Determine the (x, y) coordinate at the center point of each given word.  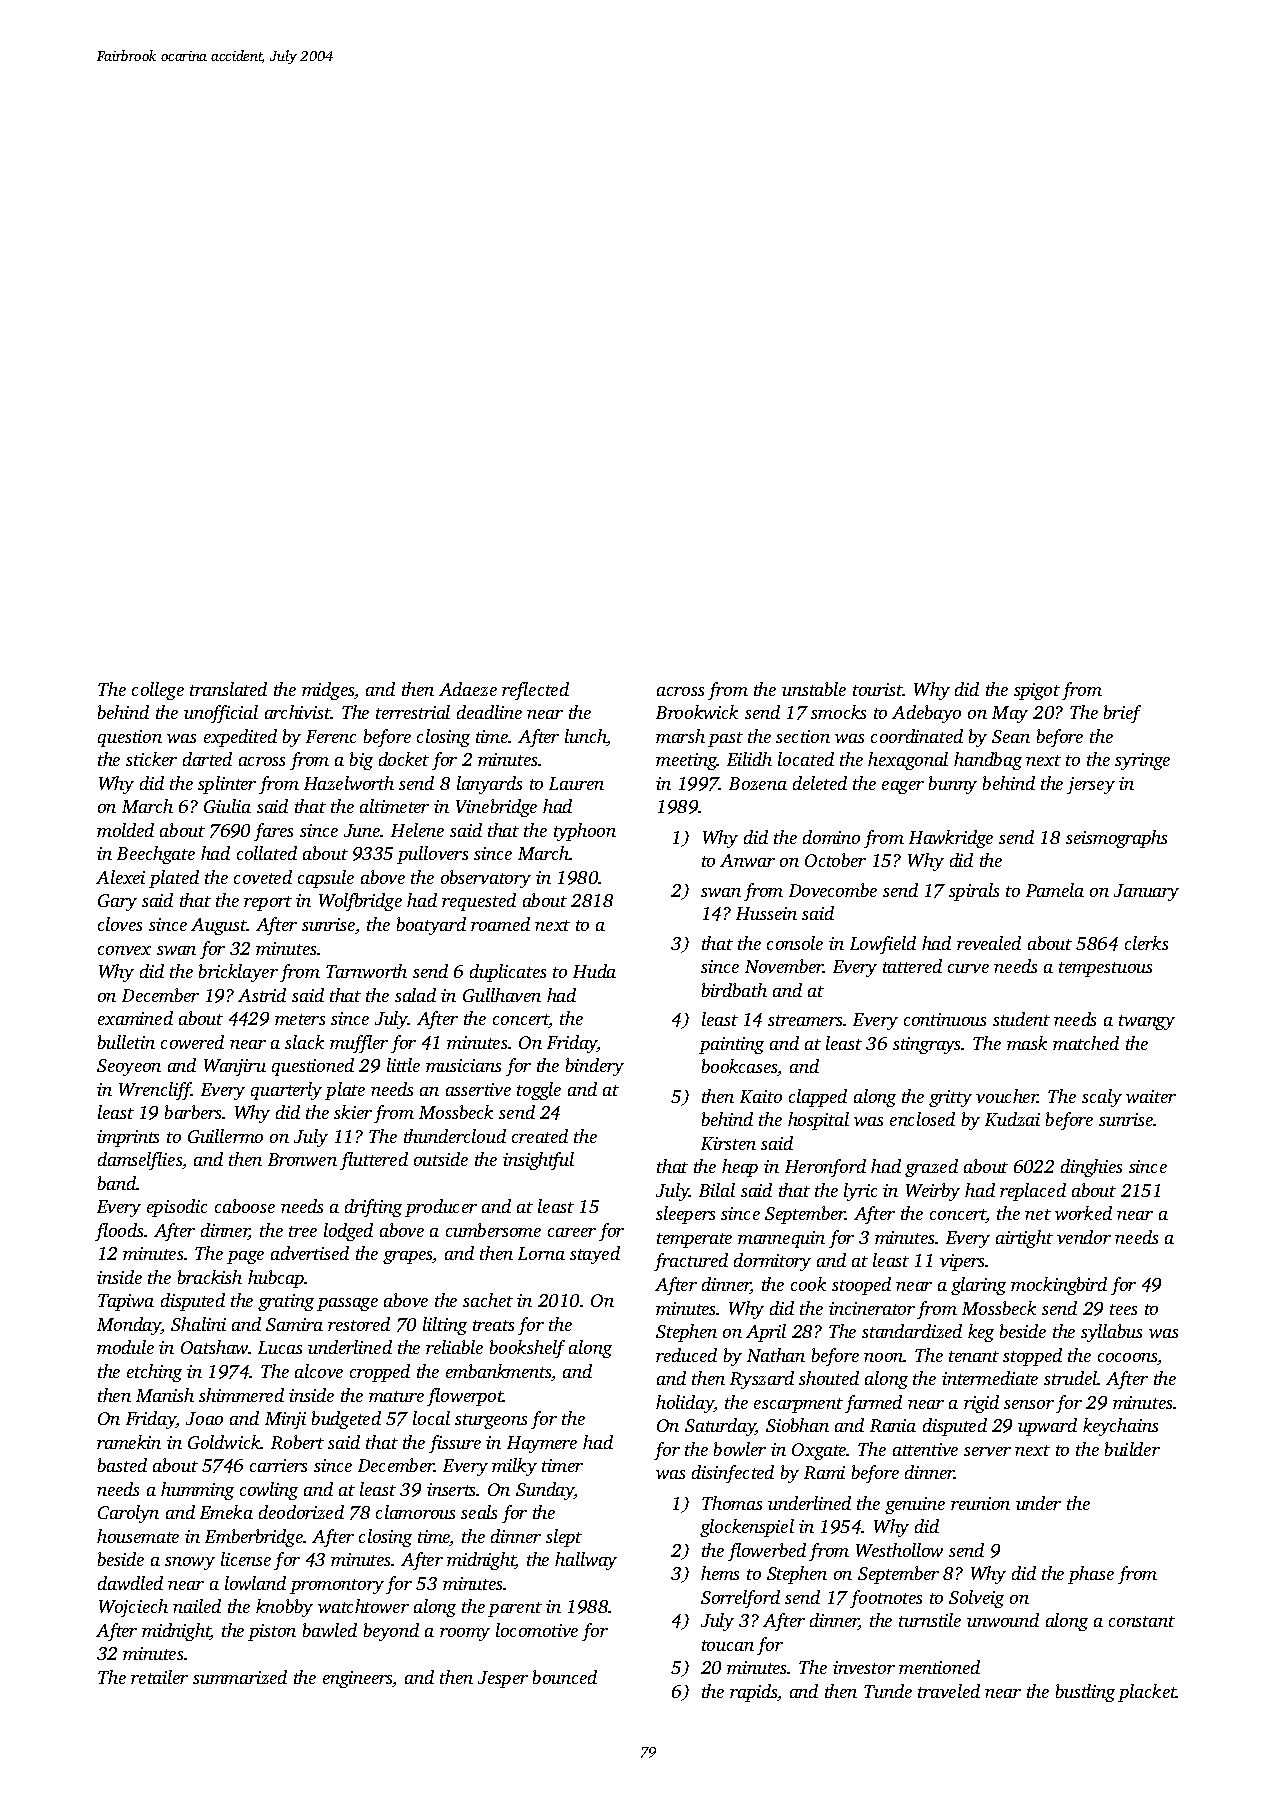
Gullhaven (502, 995)
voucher (1007, 1096)
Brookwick (697, 712)
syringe (1142, 761)
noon (884, 1357)
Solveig (976, 1599)
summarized (240, 1677)
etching (154, 1373)
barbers (193, 1112)
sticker (151, 759)
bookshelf (527, 1349)
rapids (754, 1693)
